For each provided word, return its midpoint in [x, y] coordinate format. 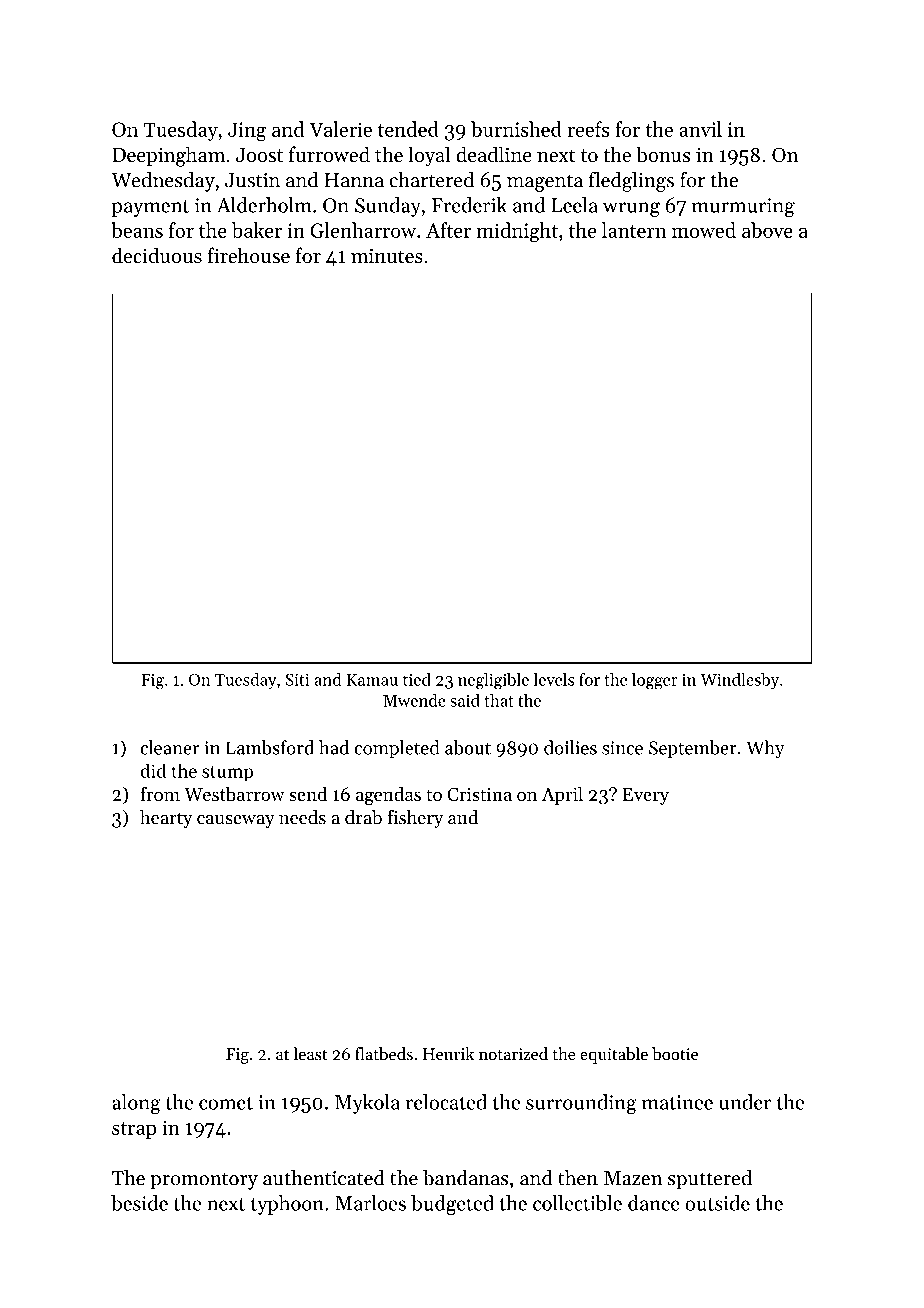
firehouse [249, 255]
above [767, 230]
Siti [297, 679]
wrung [631, 209]
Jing [247, 132]
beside [139, 1203]
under [745, 1102]
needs [302, 817]
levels [553, 679]
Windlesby [739, 681]
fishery [415, 819]
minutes [387, 255]
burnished [516, 129]
